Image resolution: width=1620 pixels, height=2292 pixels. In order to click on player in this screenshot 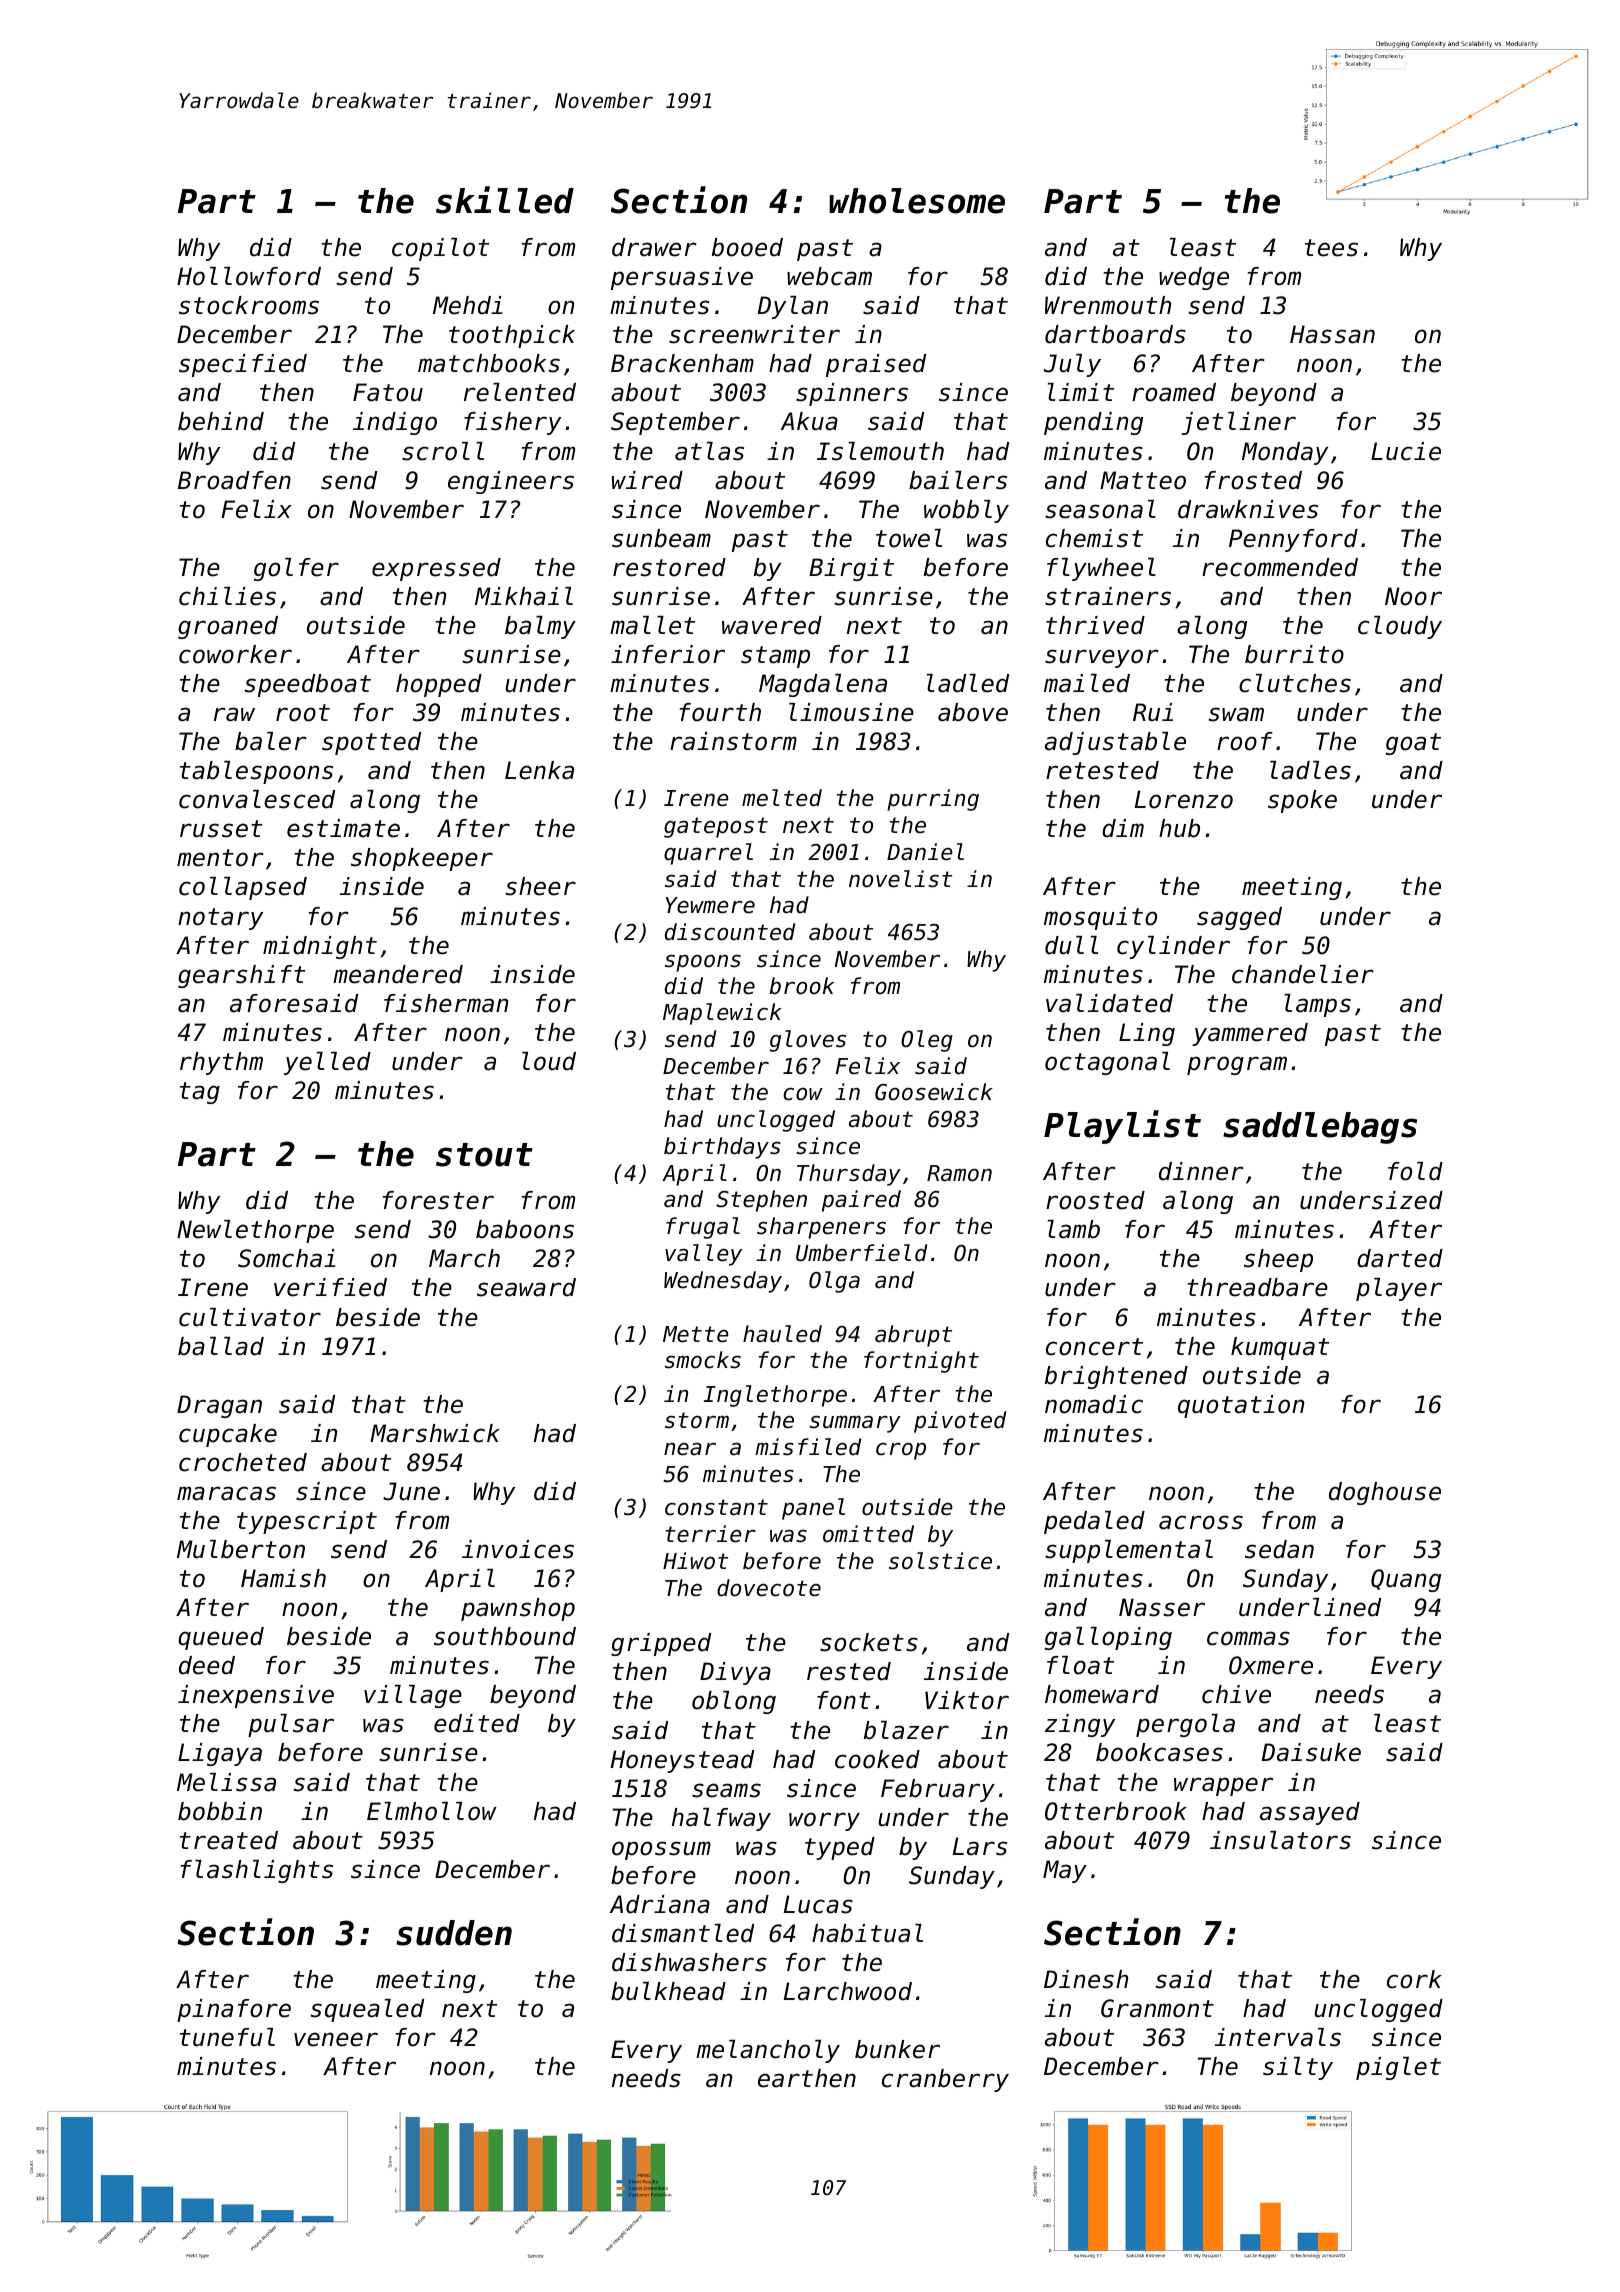, I will do `click(1399, 1289)`.
